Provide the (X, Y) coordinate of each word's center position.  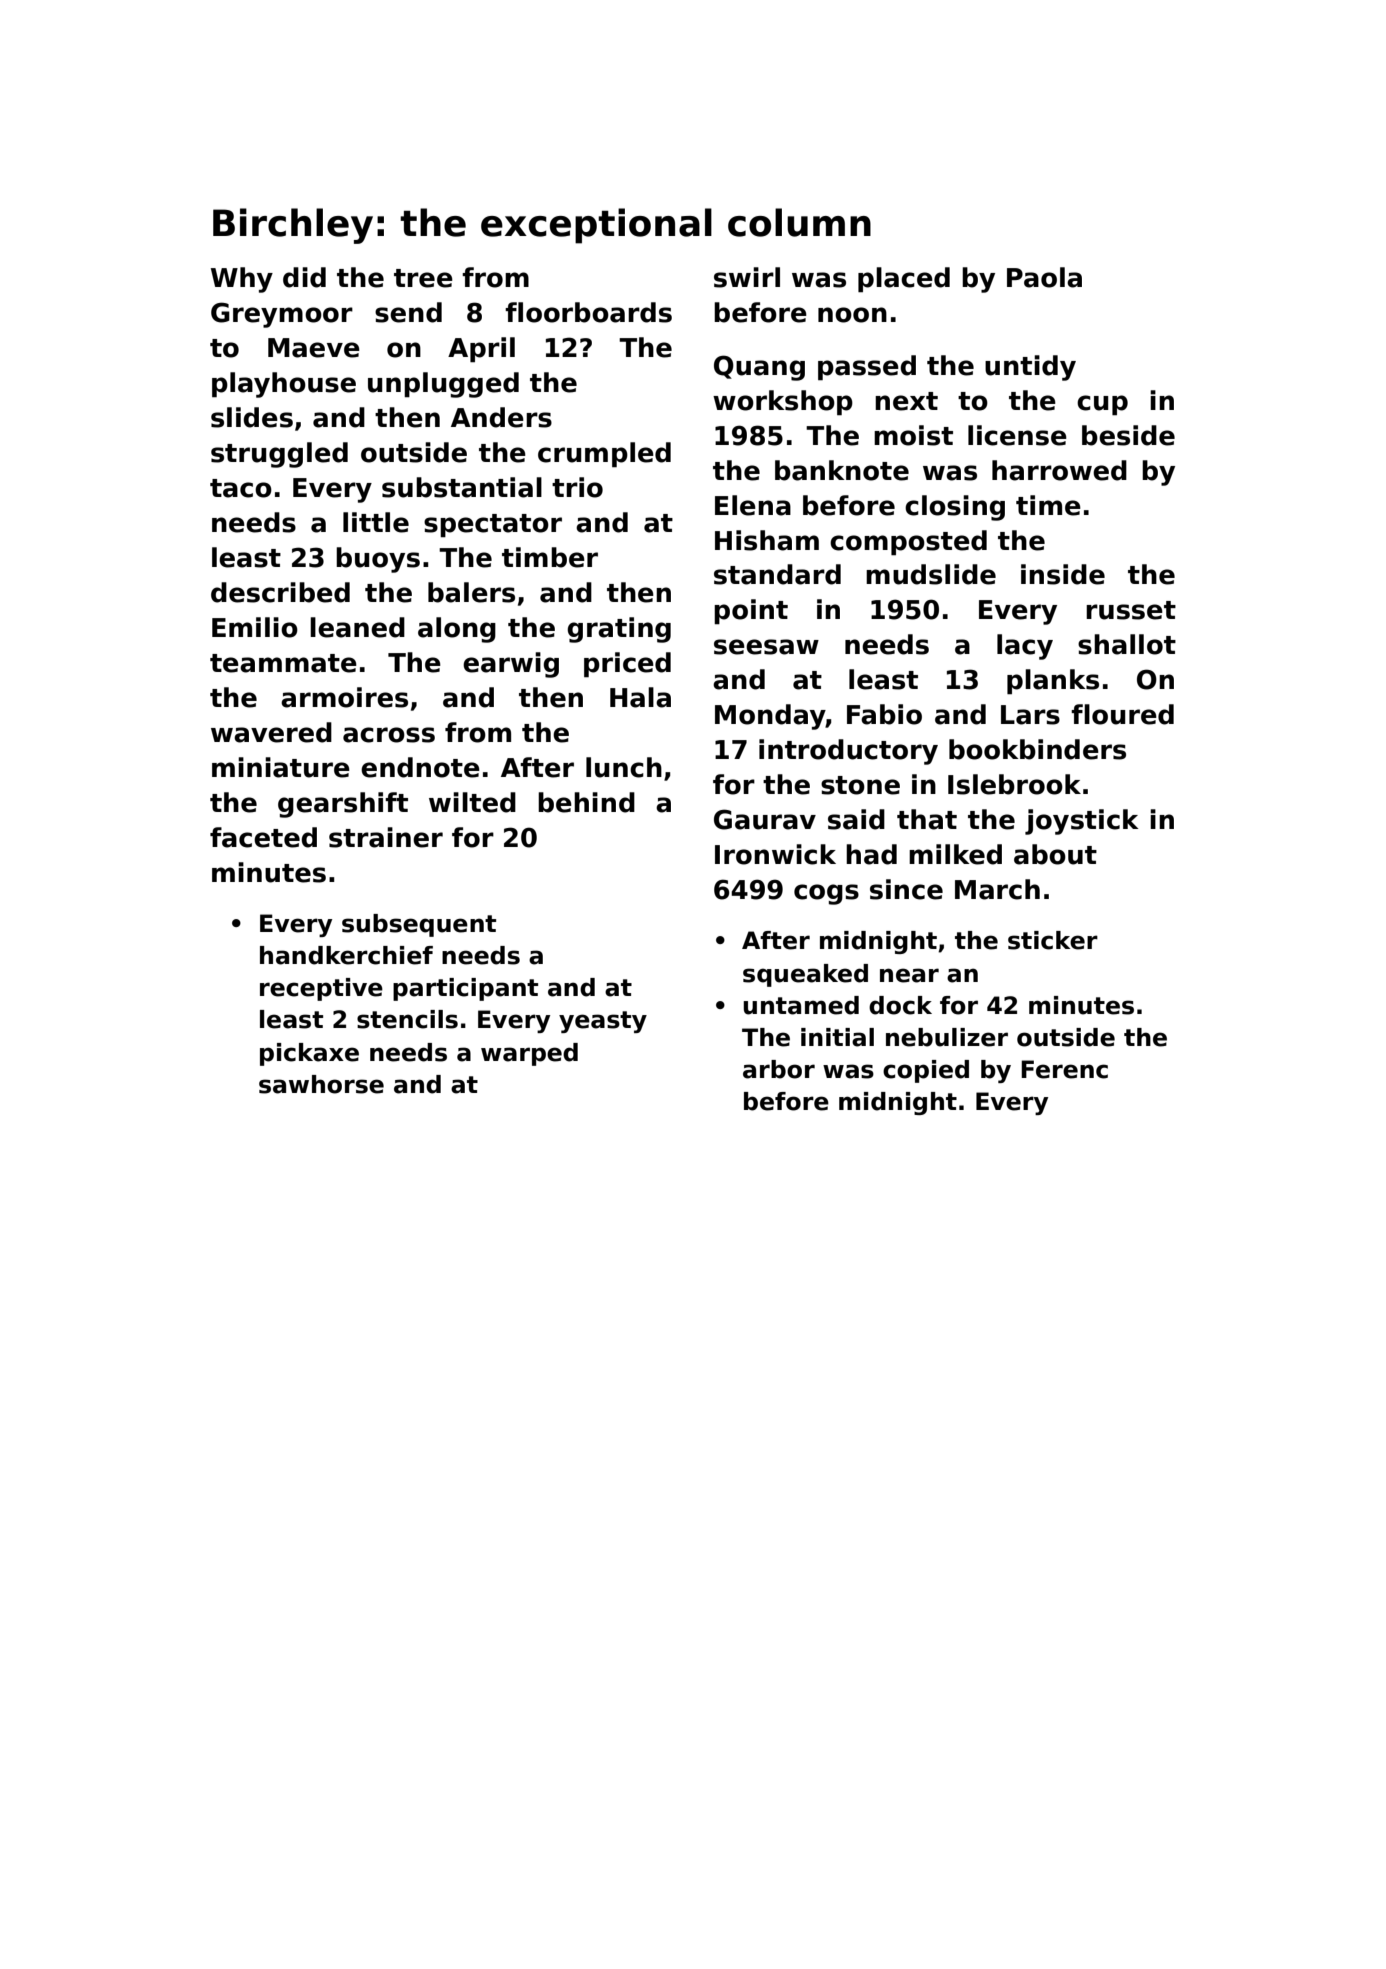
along (457, 630)
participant (465, 989)
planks (1053, 682)
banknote (842, 470)
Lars (1030, 715)
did (304, 277)
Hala (640, 697)
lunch (624, 767)
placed (904, 280)
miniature (281, 767)
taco (241, 488)
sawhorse (321, 1084)
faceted (263, 837)
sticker (1053, 940)
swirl (747, 277)
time (1048, 505)
